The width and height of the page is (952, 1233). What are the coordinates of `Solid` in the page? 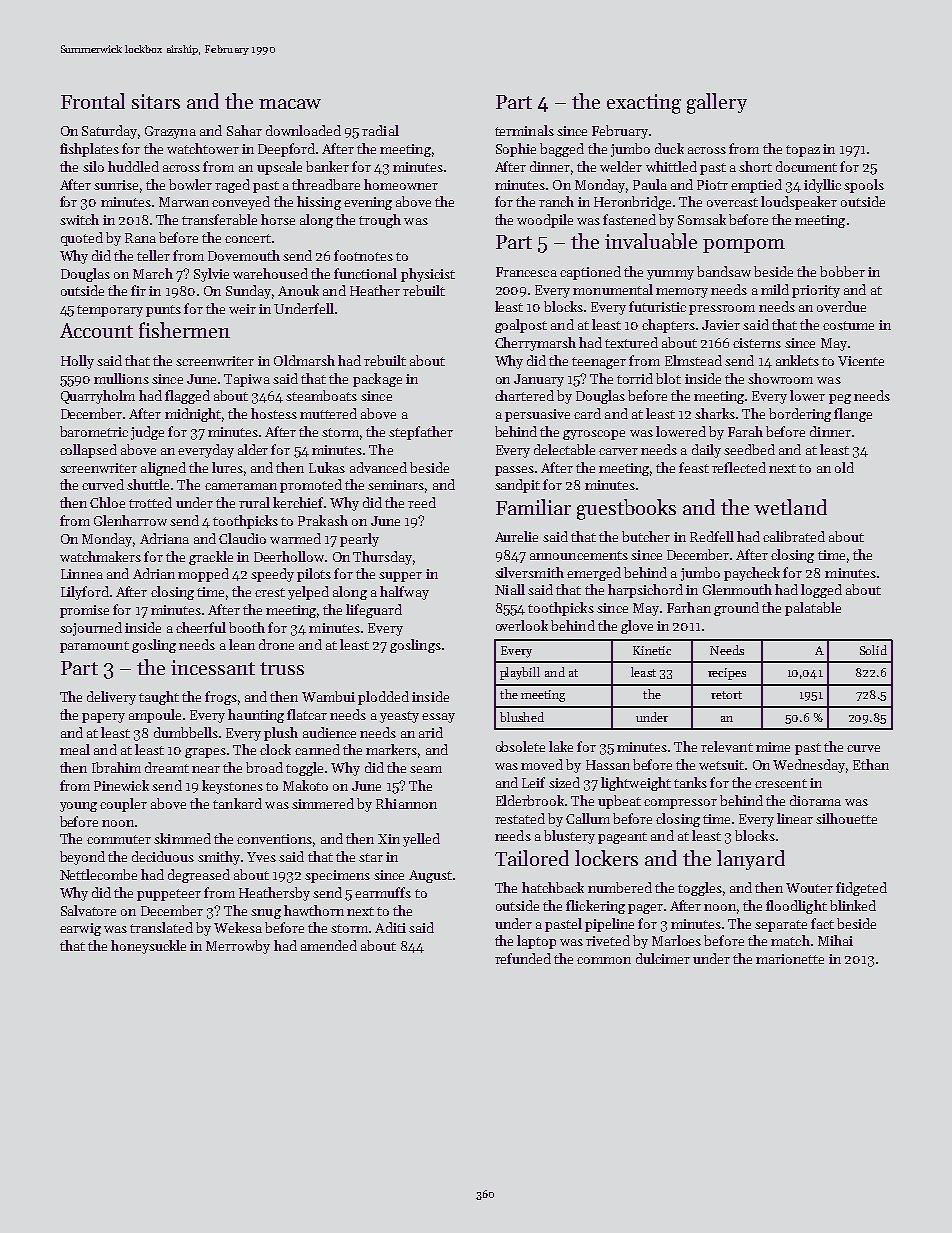 It's located at (873, 650).
